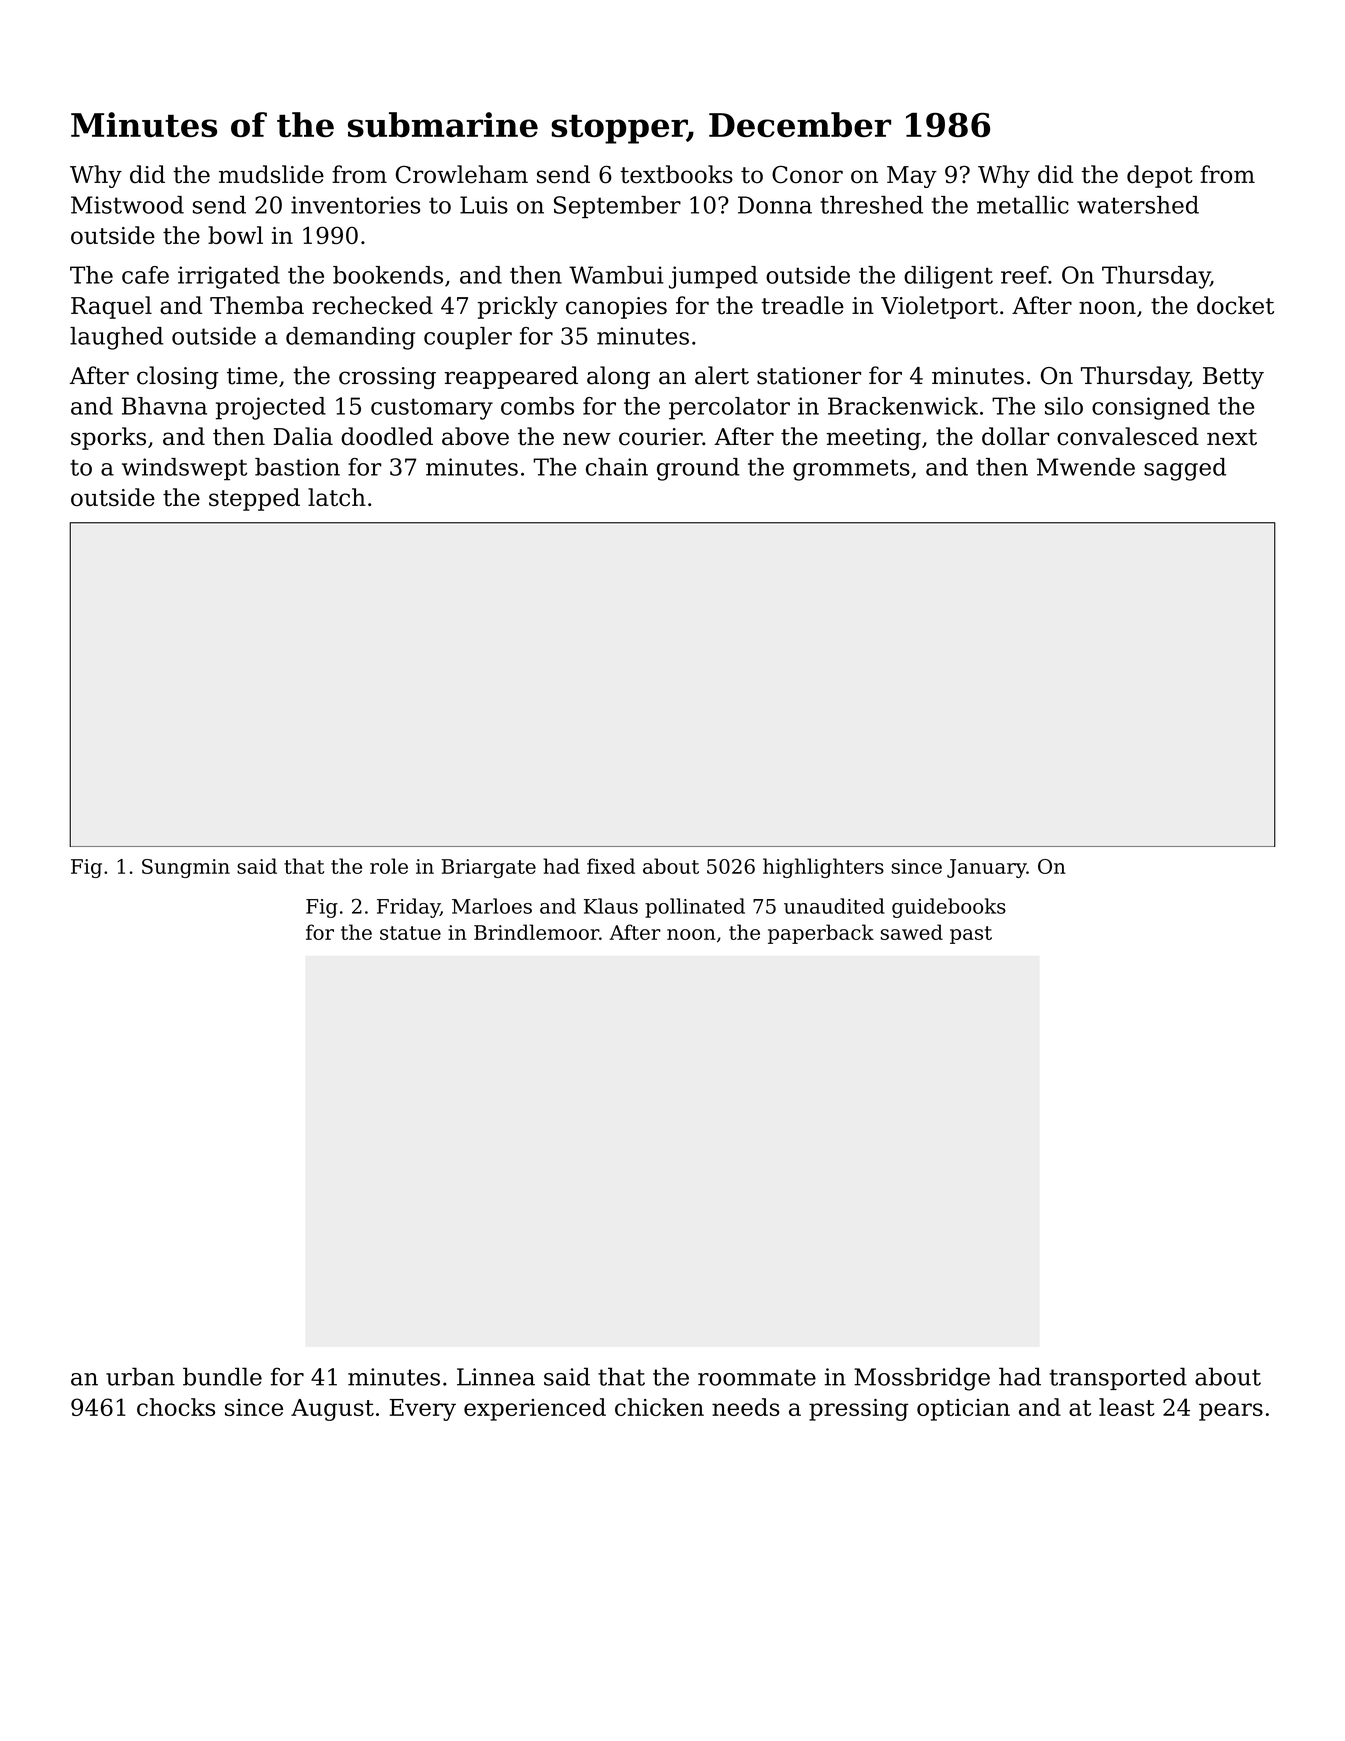  I want to click on silo, so click(1064, 406).
